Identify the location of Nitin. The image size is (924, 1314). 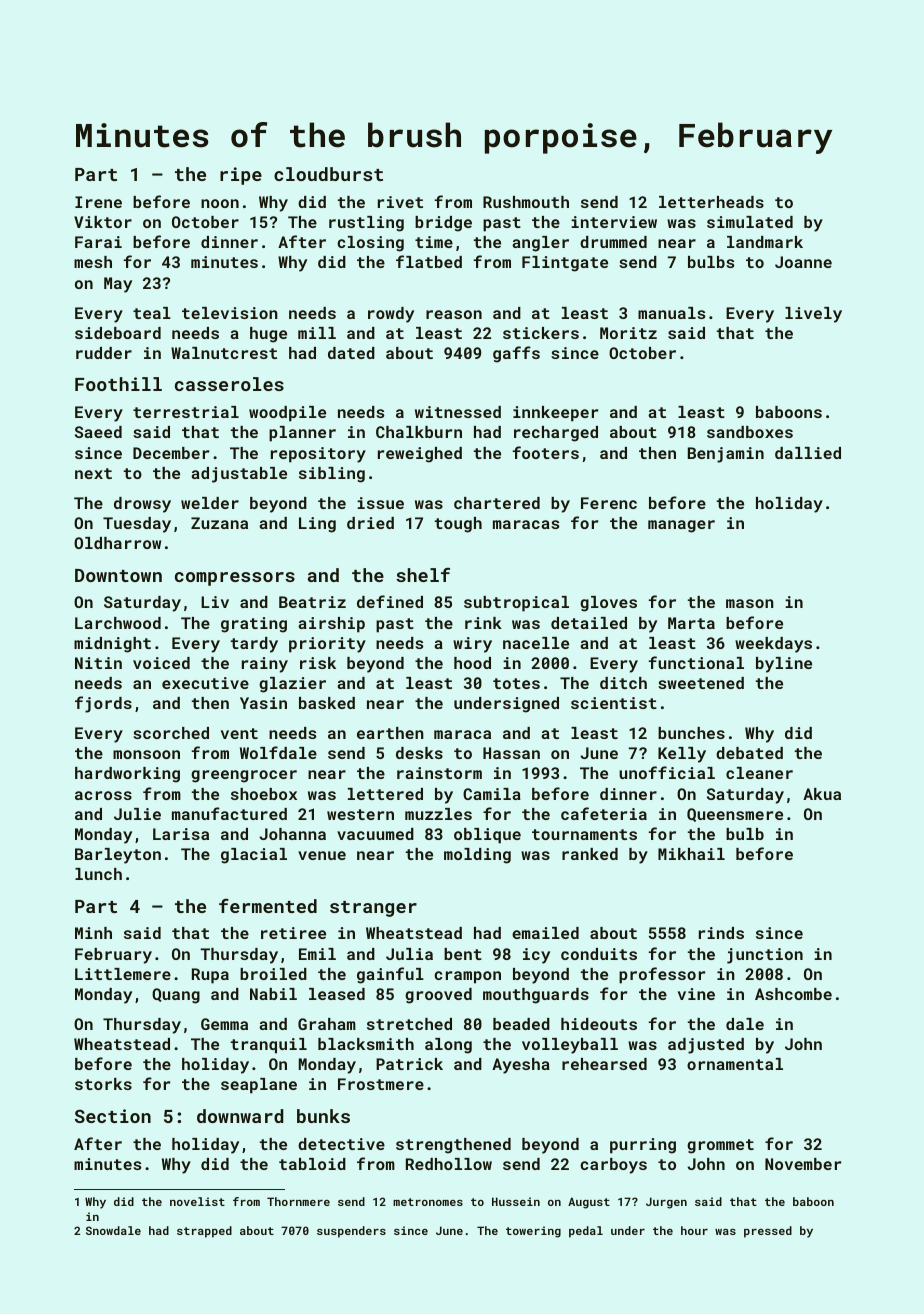
(98, 663).
